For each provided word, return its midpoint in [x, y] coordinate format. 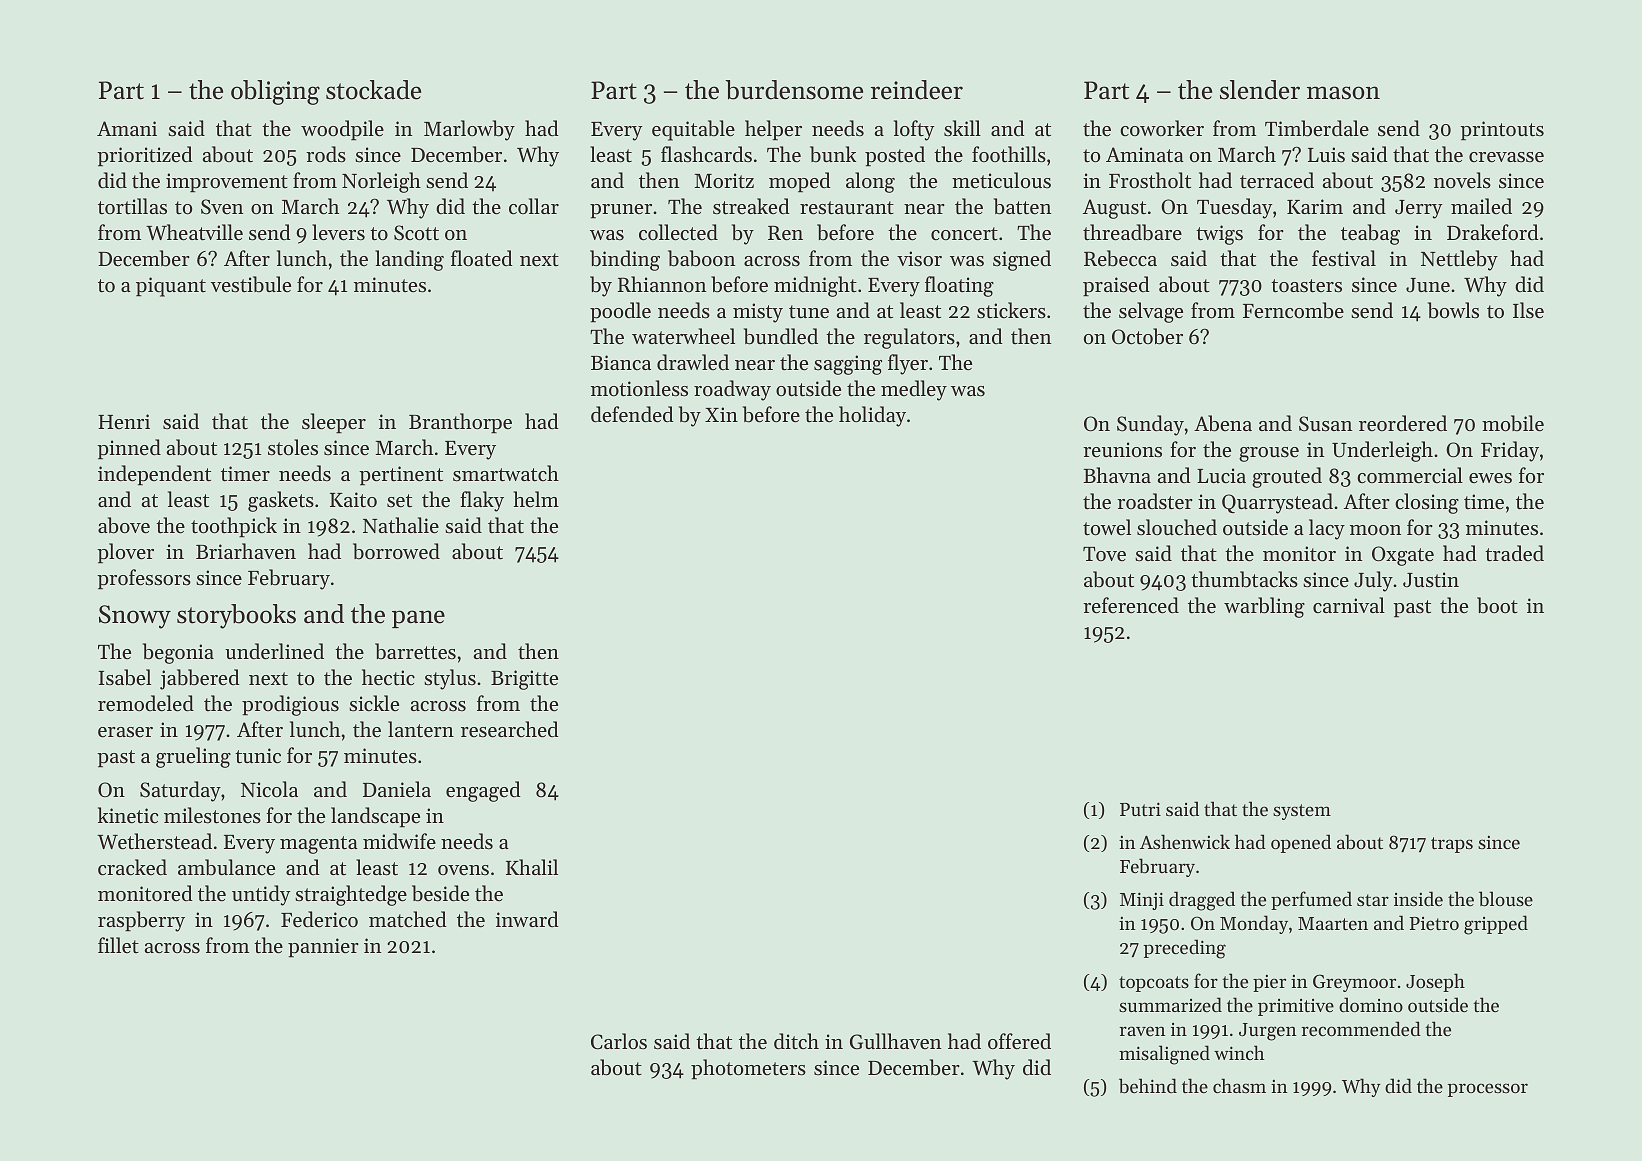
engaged [483, 791]
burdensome [794, 90]
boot [1497, 605]
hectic [388, 677]
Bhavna [1117, 475]
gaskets [281, 501]
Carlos [619, 1041]
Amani [127, 128]
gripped [1496, 925]
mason [1343, 93]
